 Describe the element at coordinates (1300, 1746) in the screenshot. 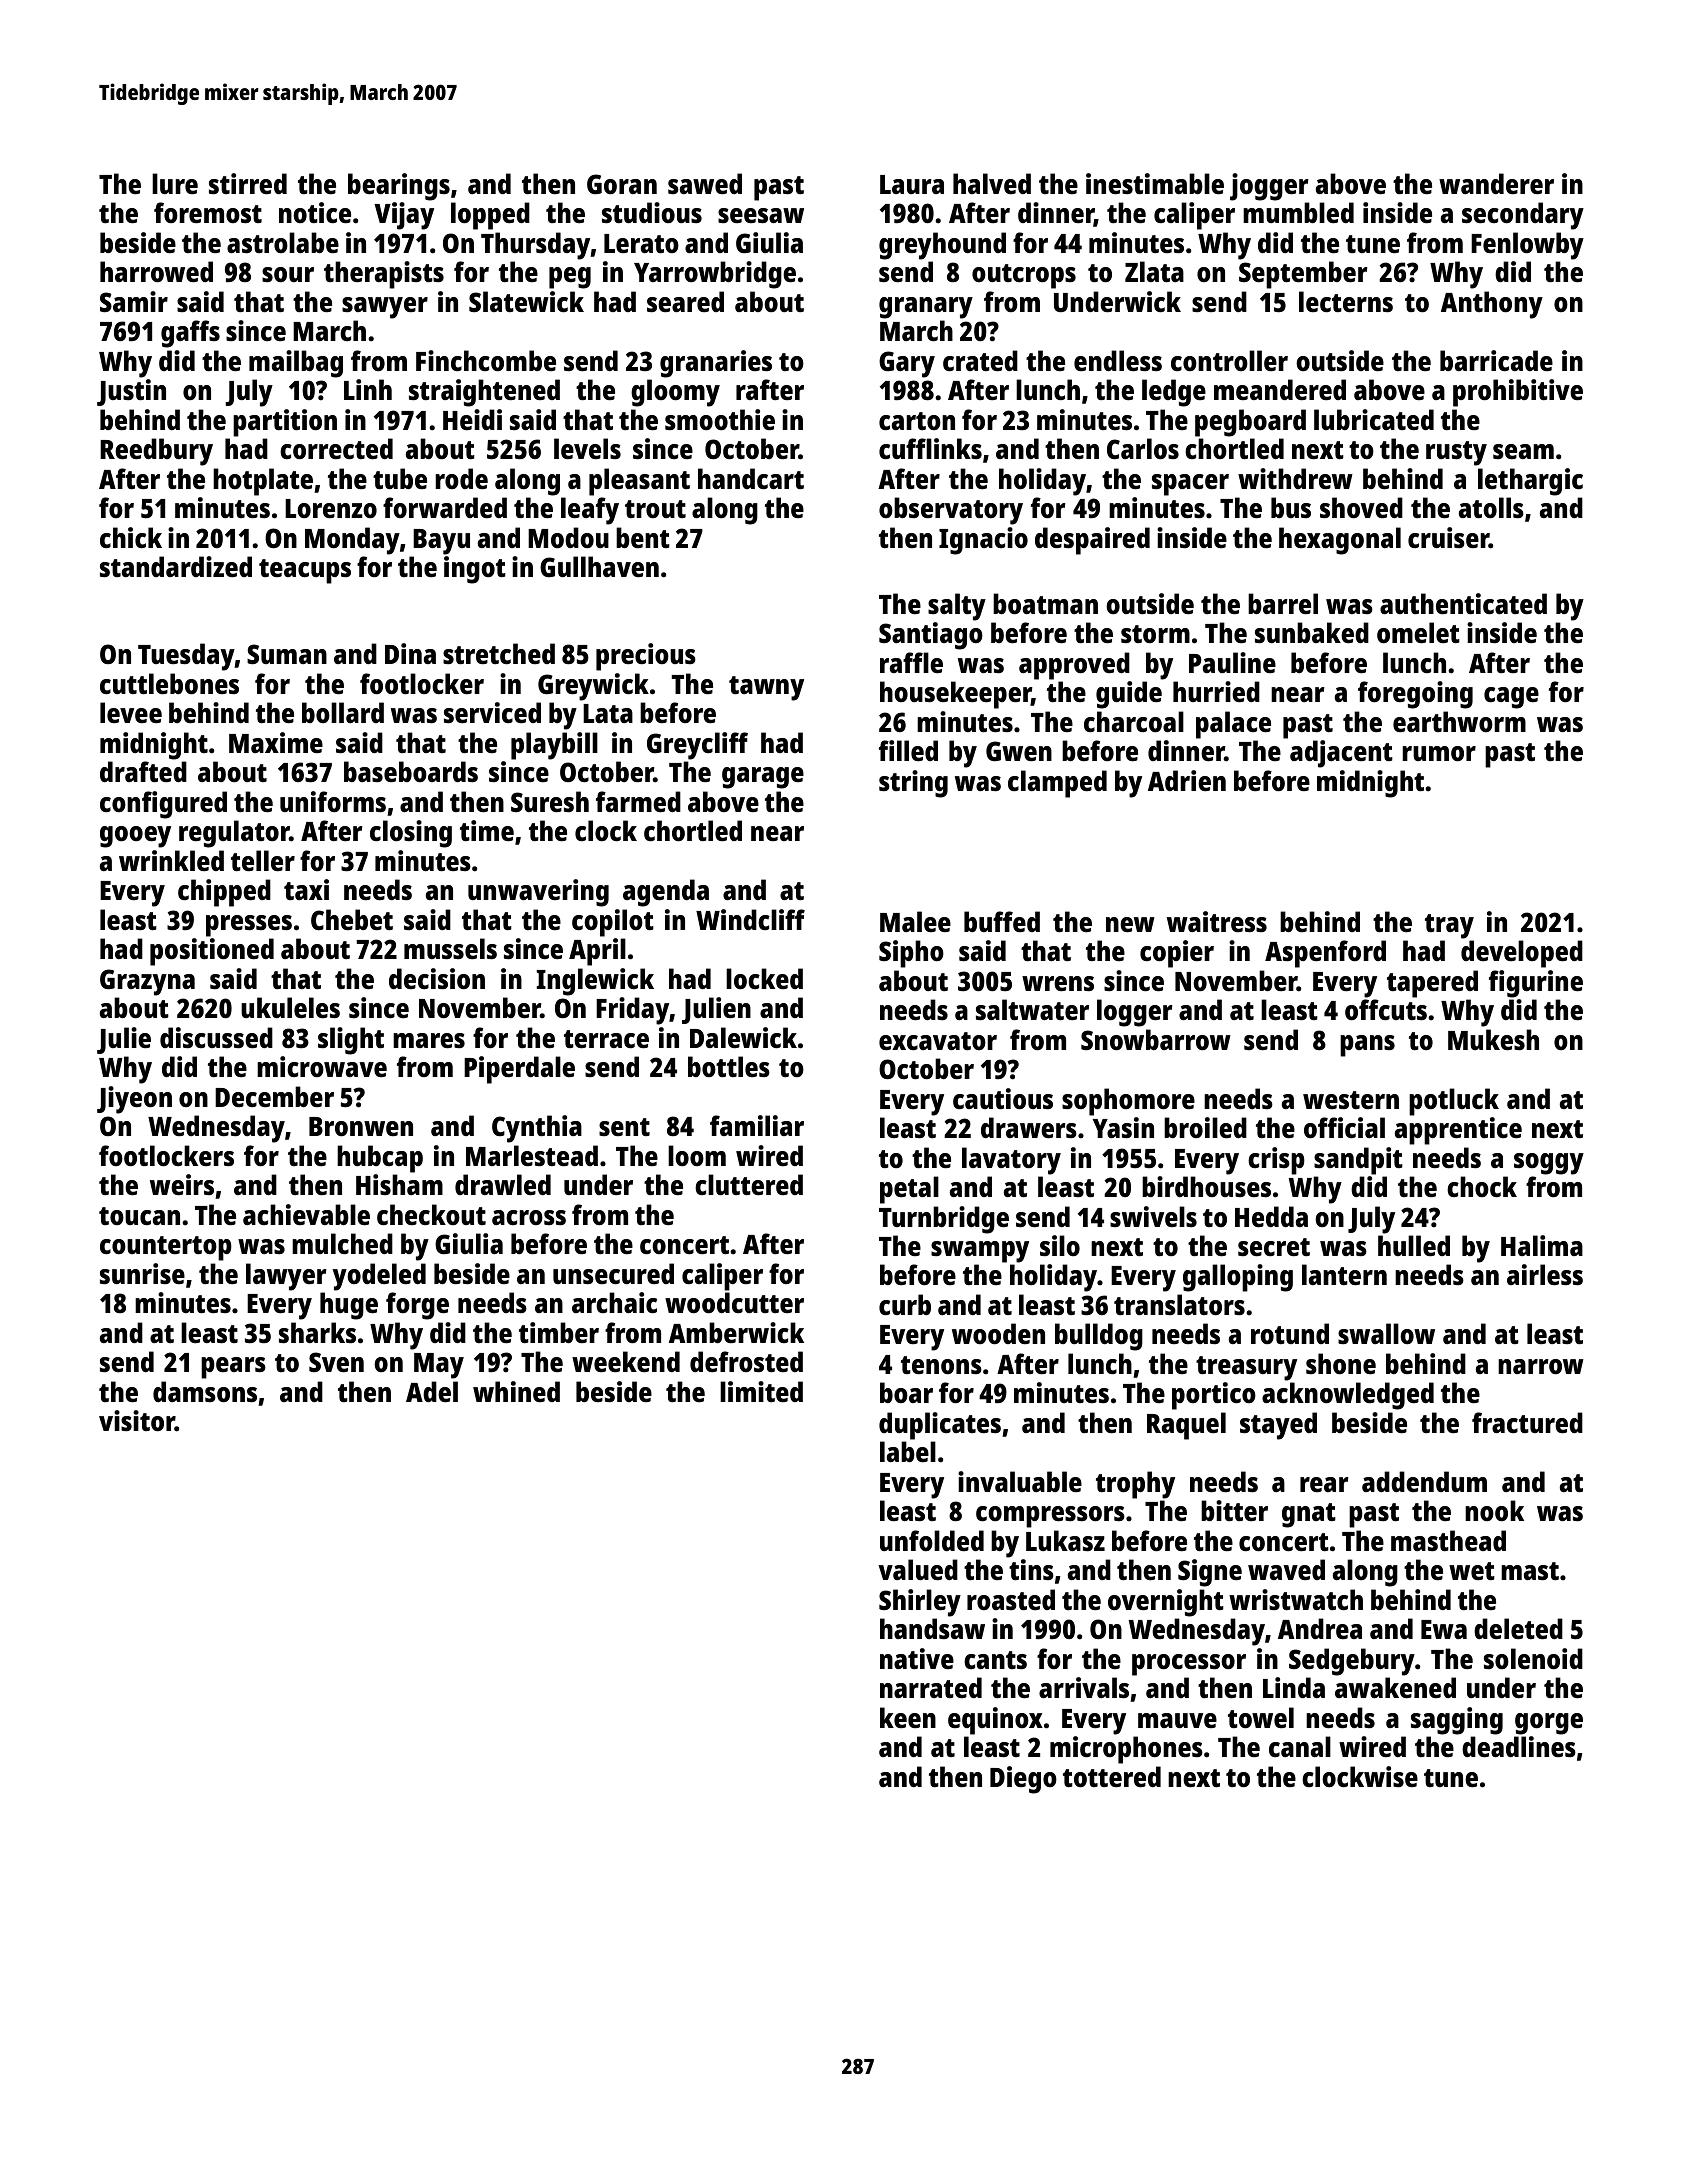

I see `canal` at that location.
